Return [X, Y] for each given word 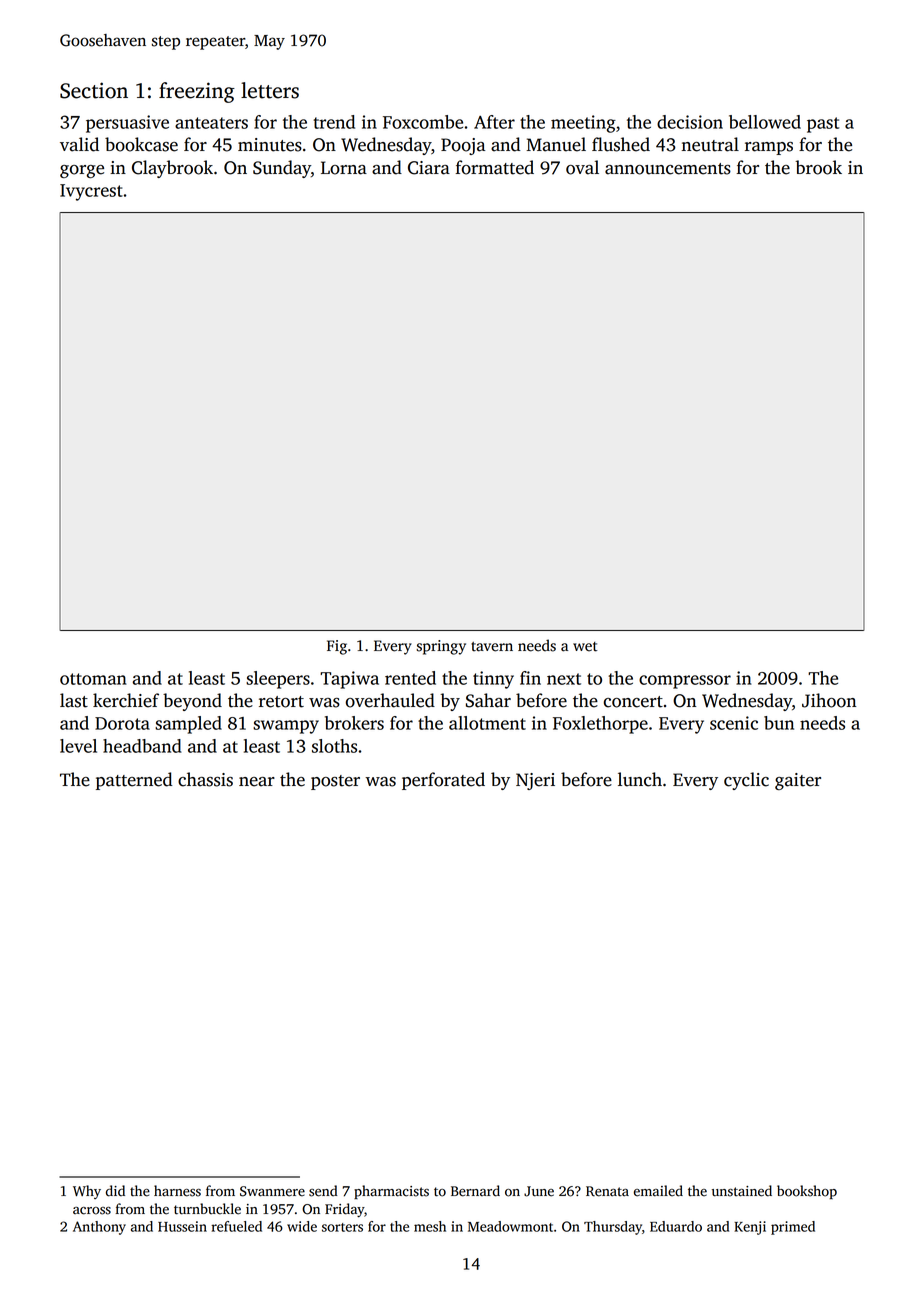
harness [177, 1191]
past [823, 125]
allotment [487, 723]
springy [441, 647]
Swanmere [272, 1191]
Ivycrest [91, 192]
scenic [734, 723]
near [257, 782]
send [323, 1191]
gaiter [798, 781]
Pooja [463, 146]
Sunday [282, 169]
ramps [769, 148]
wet [585, 647]
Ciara [429, 168]
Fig [337, 647]
